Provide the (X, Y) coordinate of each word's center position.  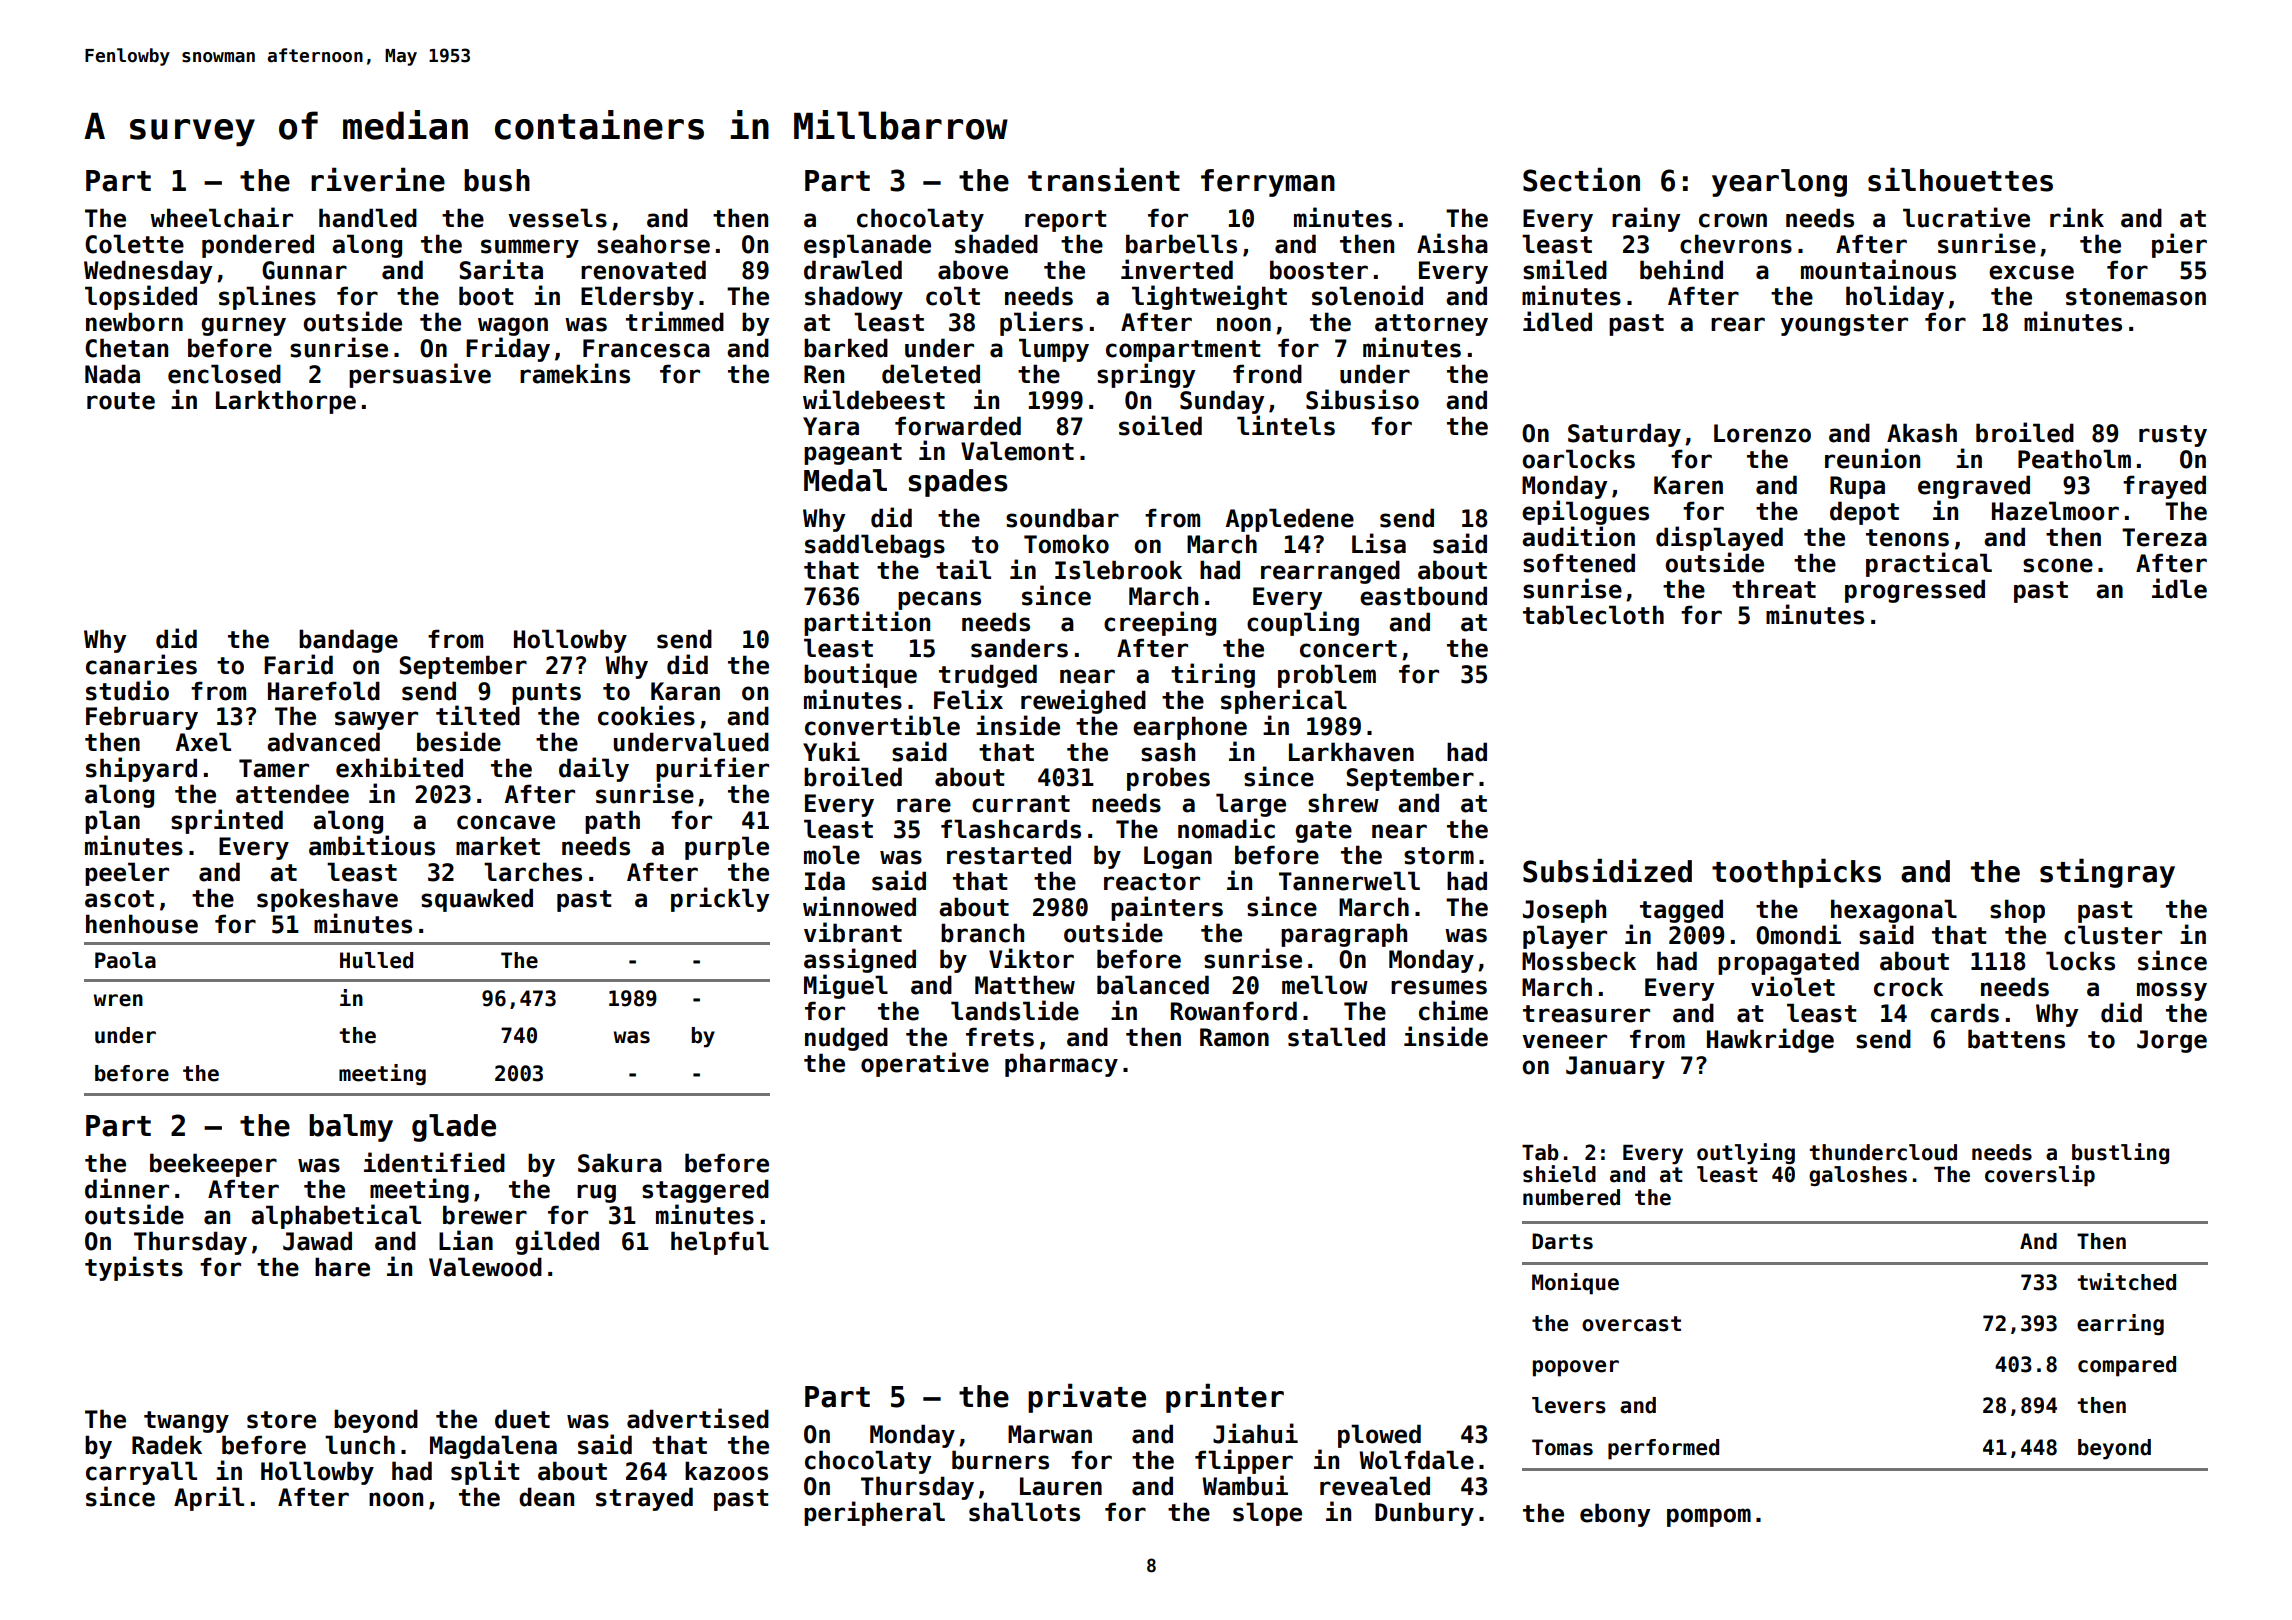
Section (1581, 179)
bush (497, 180)
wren (118, 1000)
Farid (298, 664)
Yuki (831, 751)
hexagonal (1894, 911)
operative (925, 1064)
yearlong (1779, 183)
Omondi (1798, 934)
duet (522, 1419)
